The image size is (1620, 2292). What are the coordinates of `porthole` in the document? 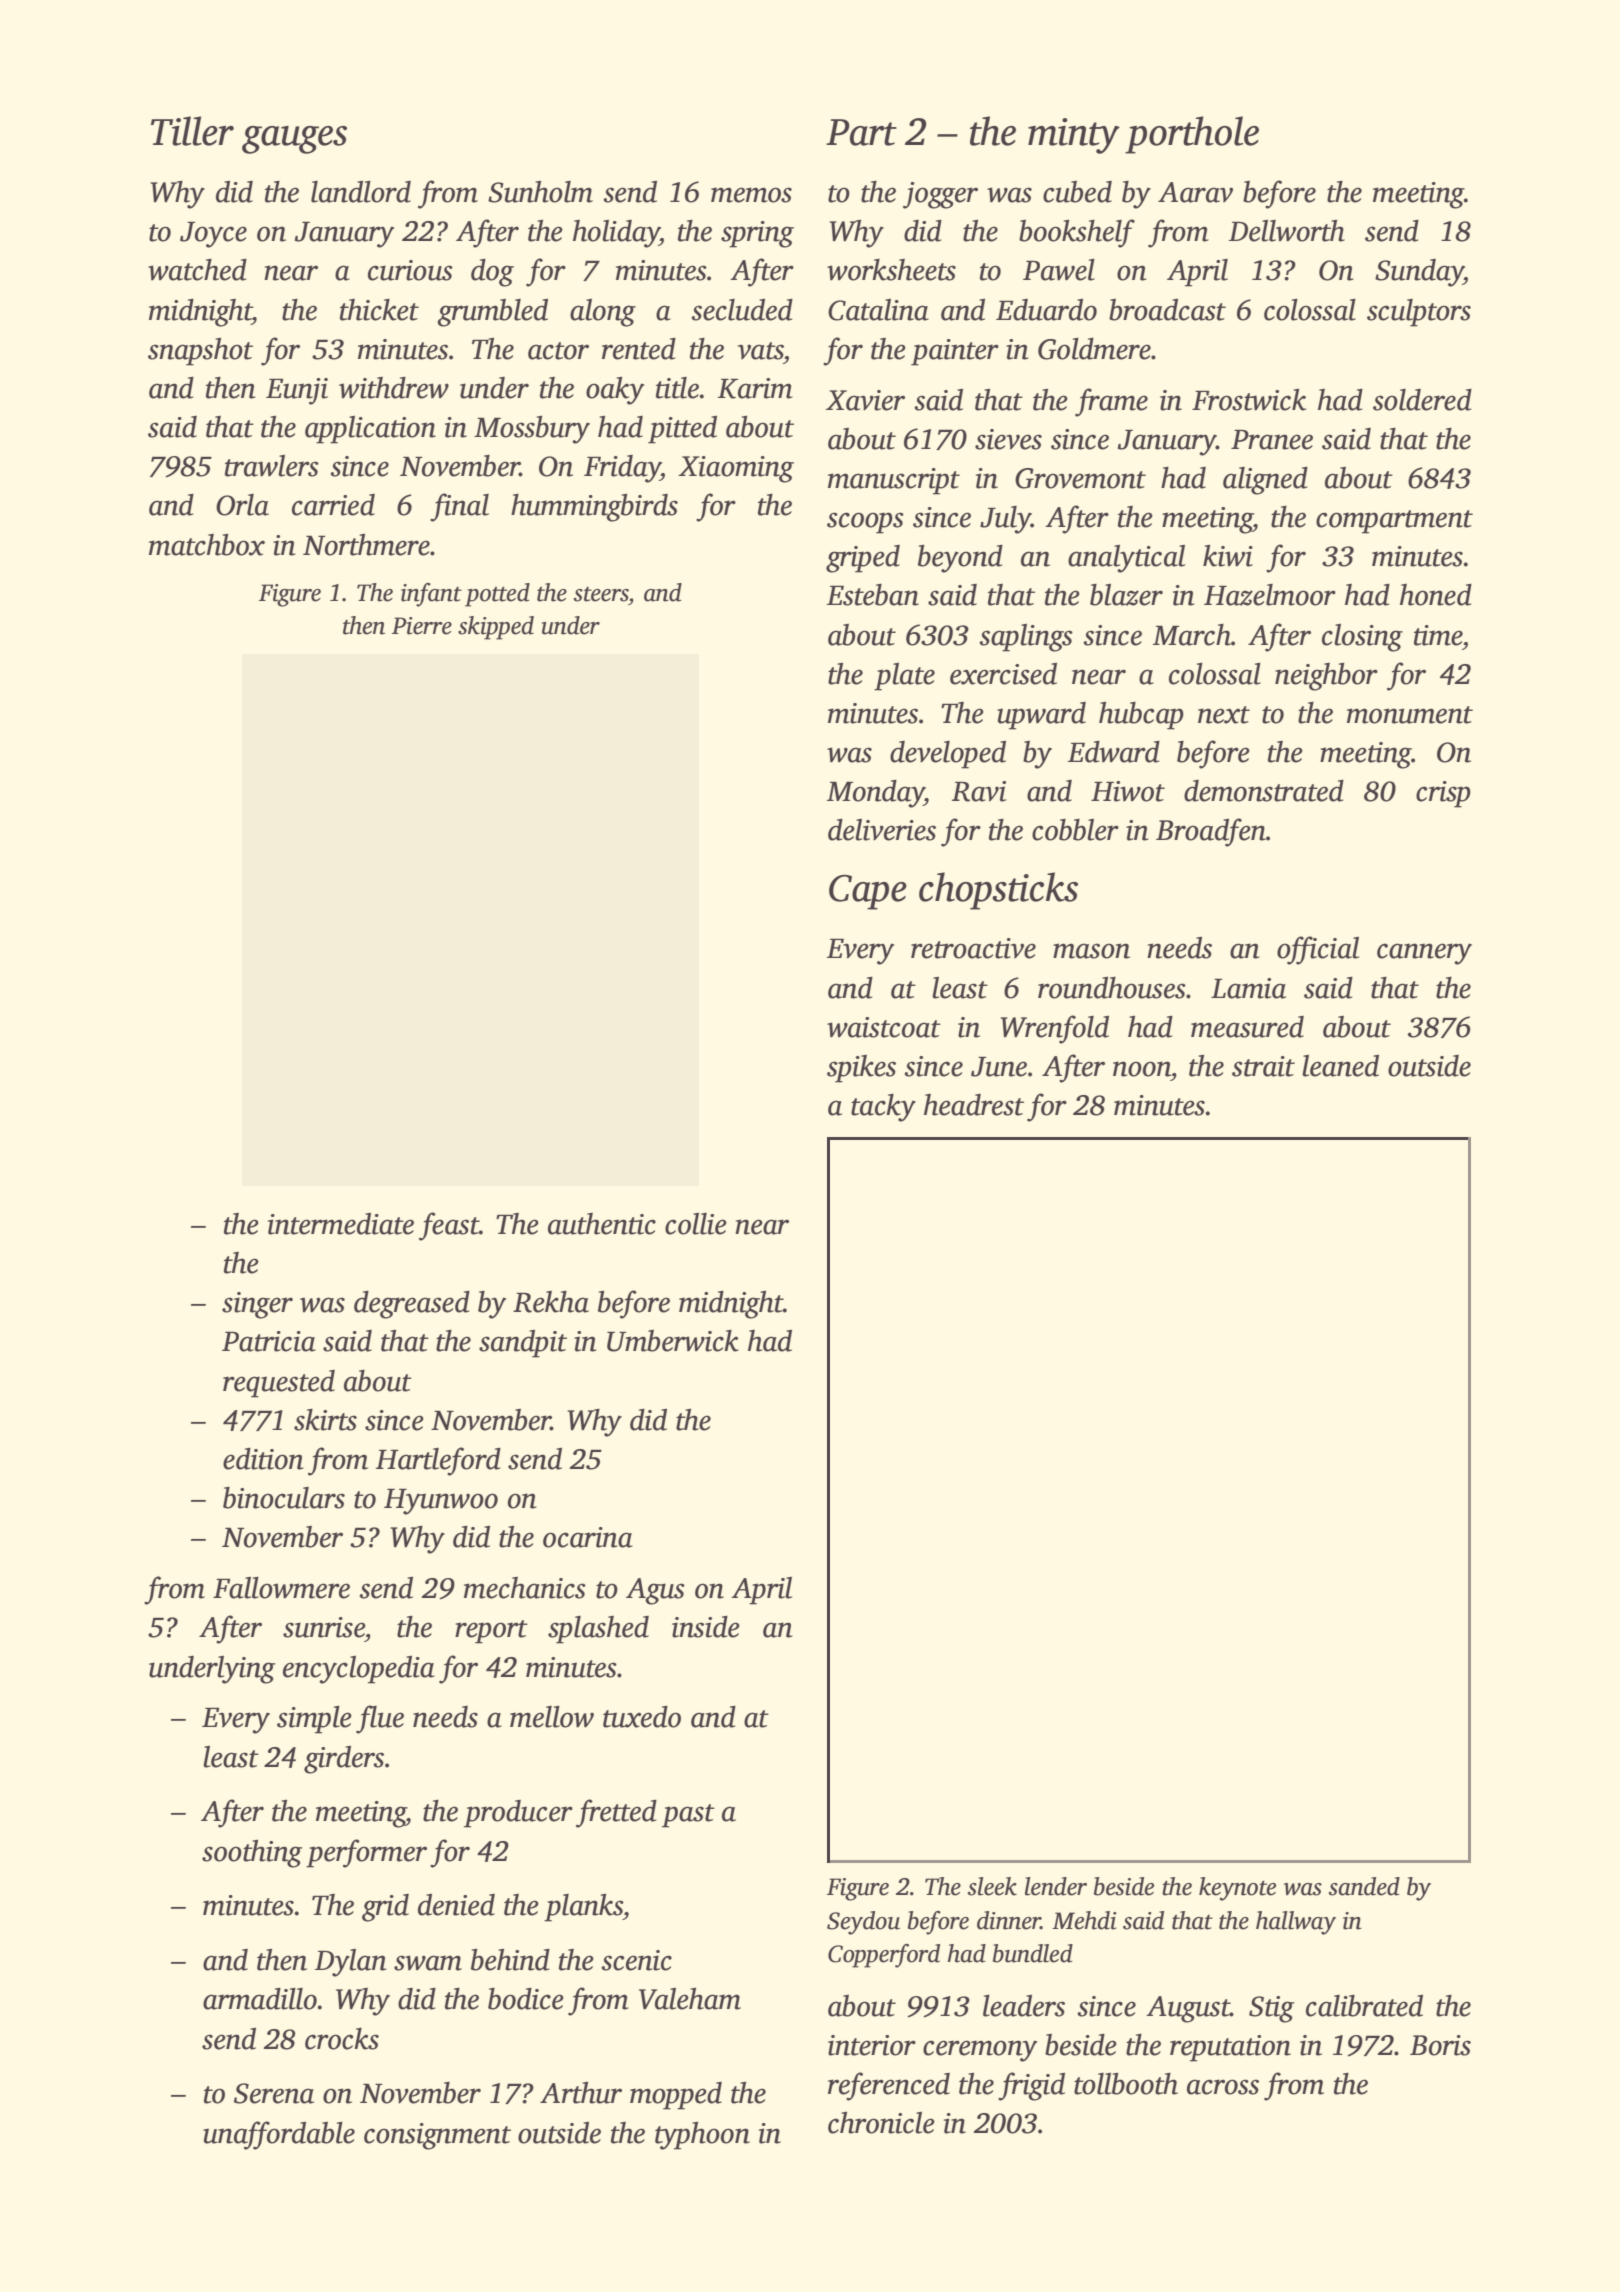 It's located at (1192, 135).
